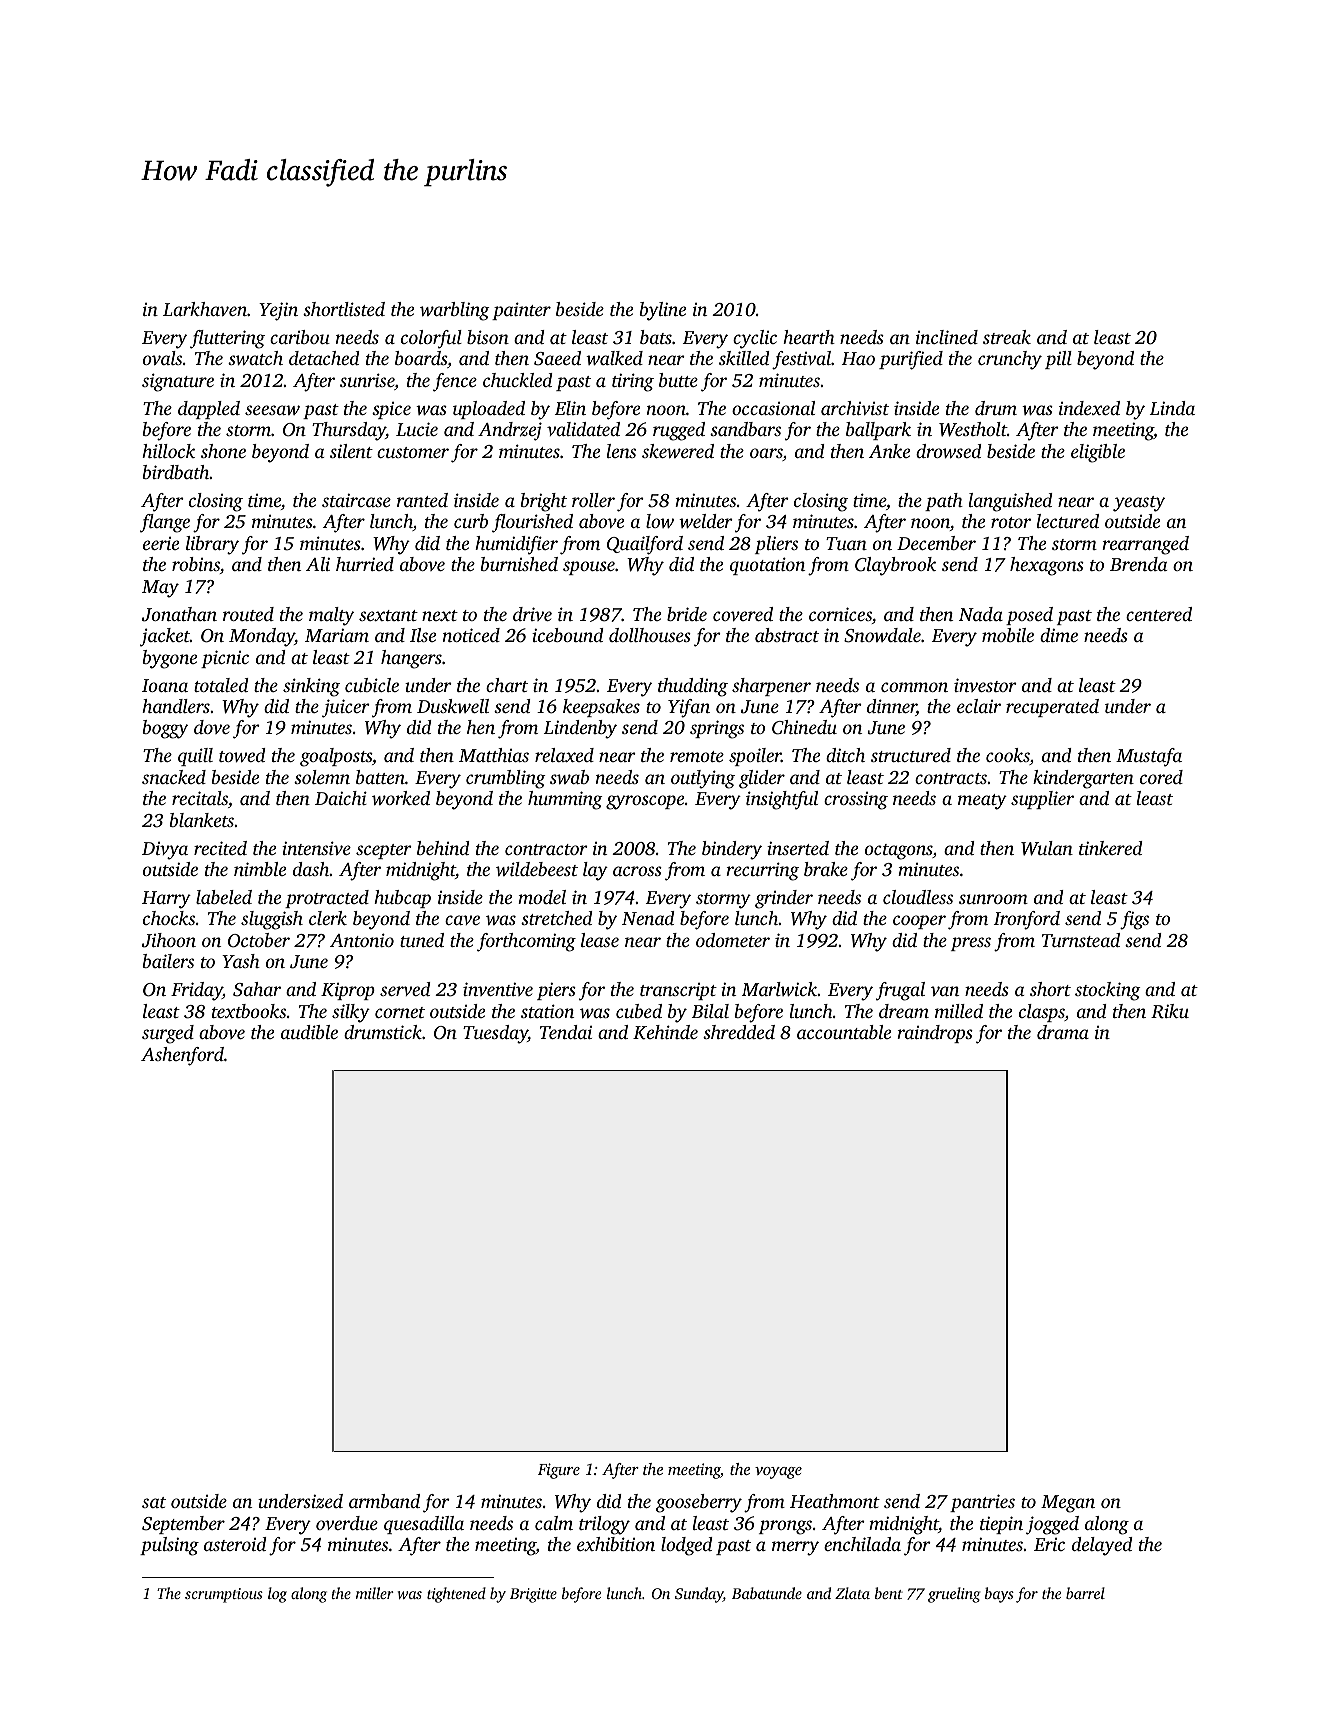  I want to click on Tuesday, so click(495, 1034).
